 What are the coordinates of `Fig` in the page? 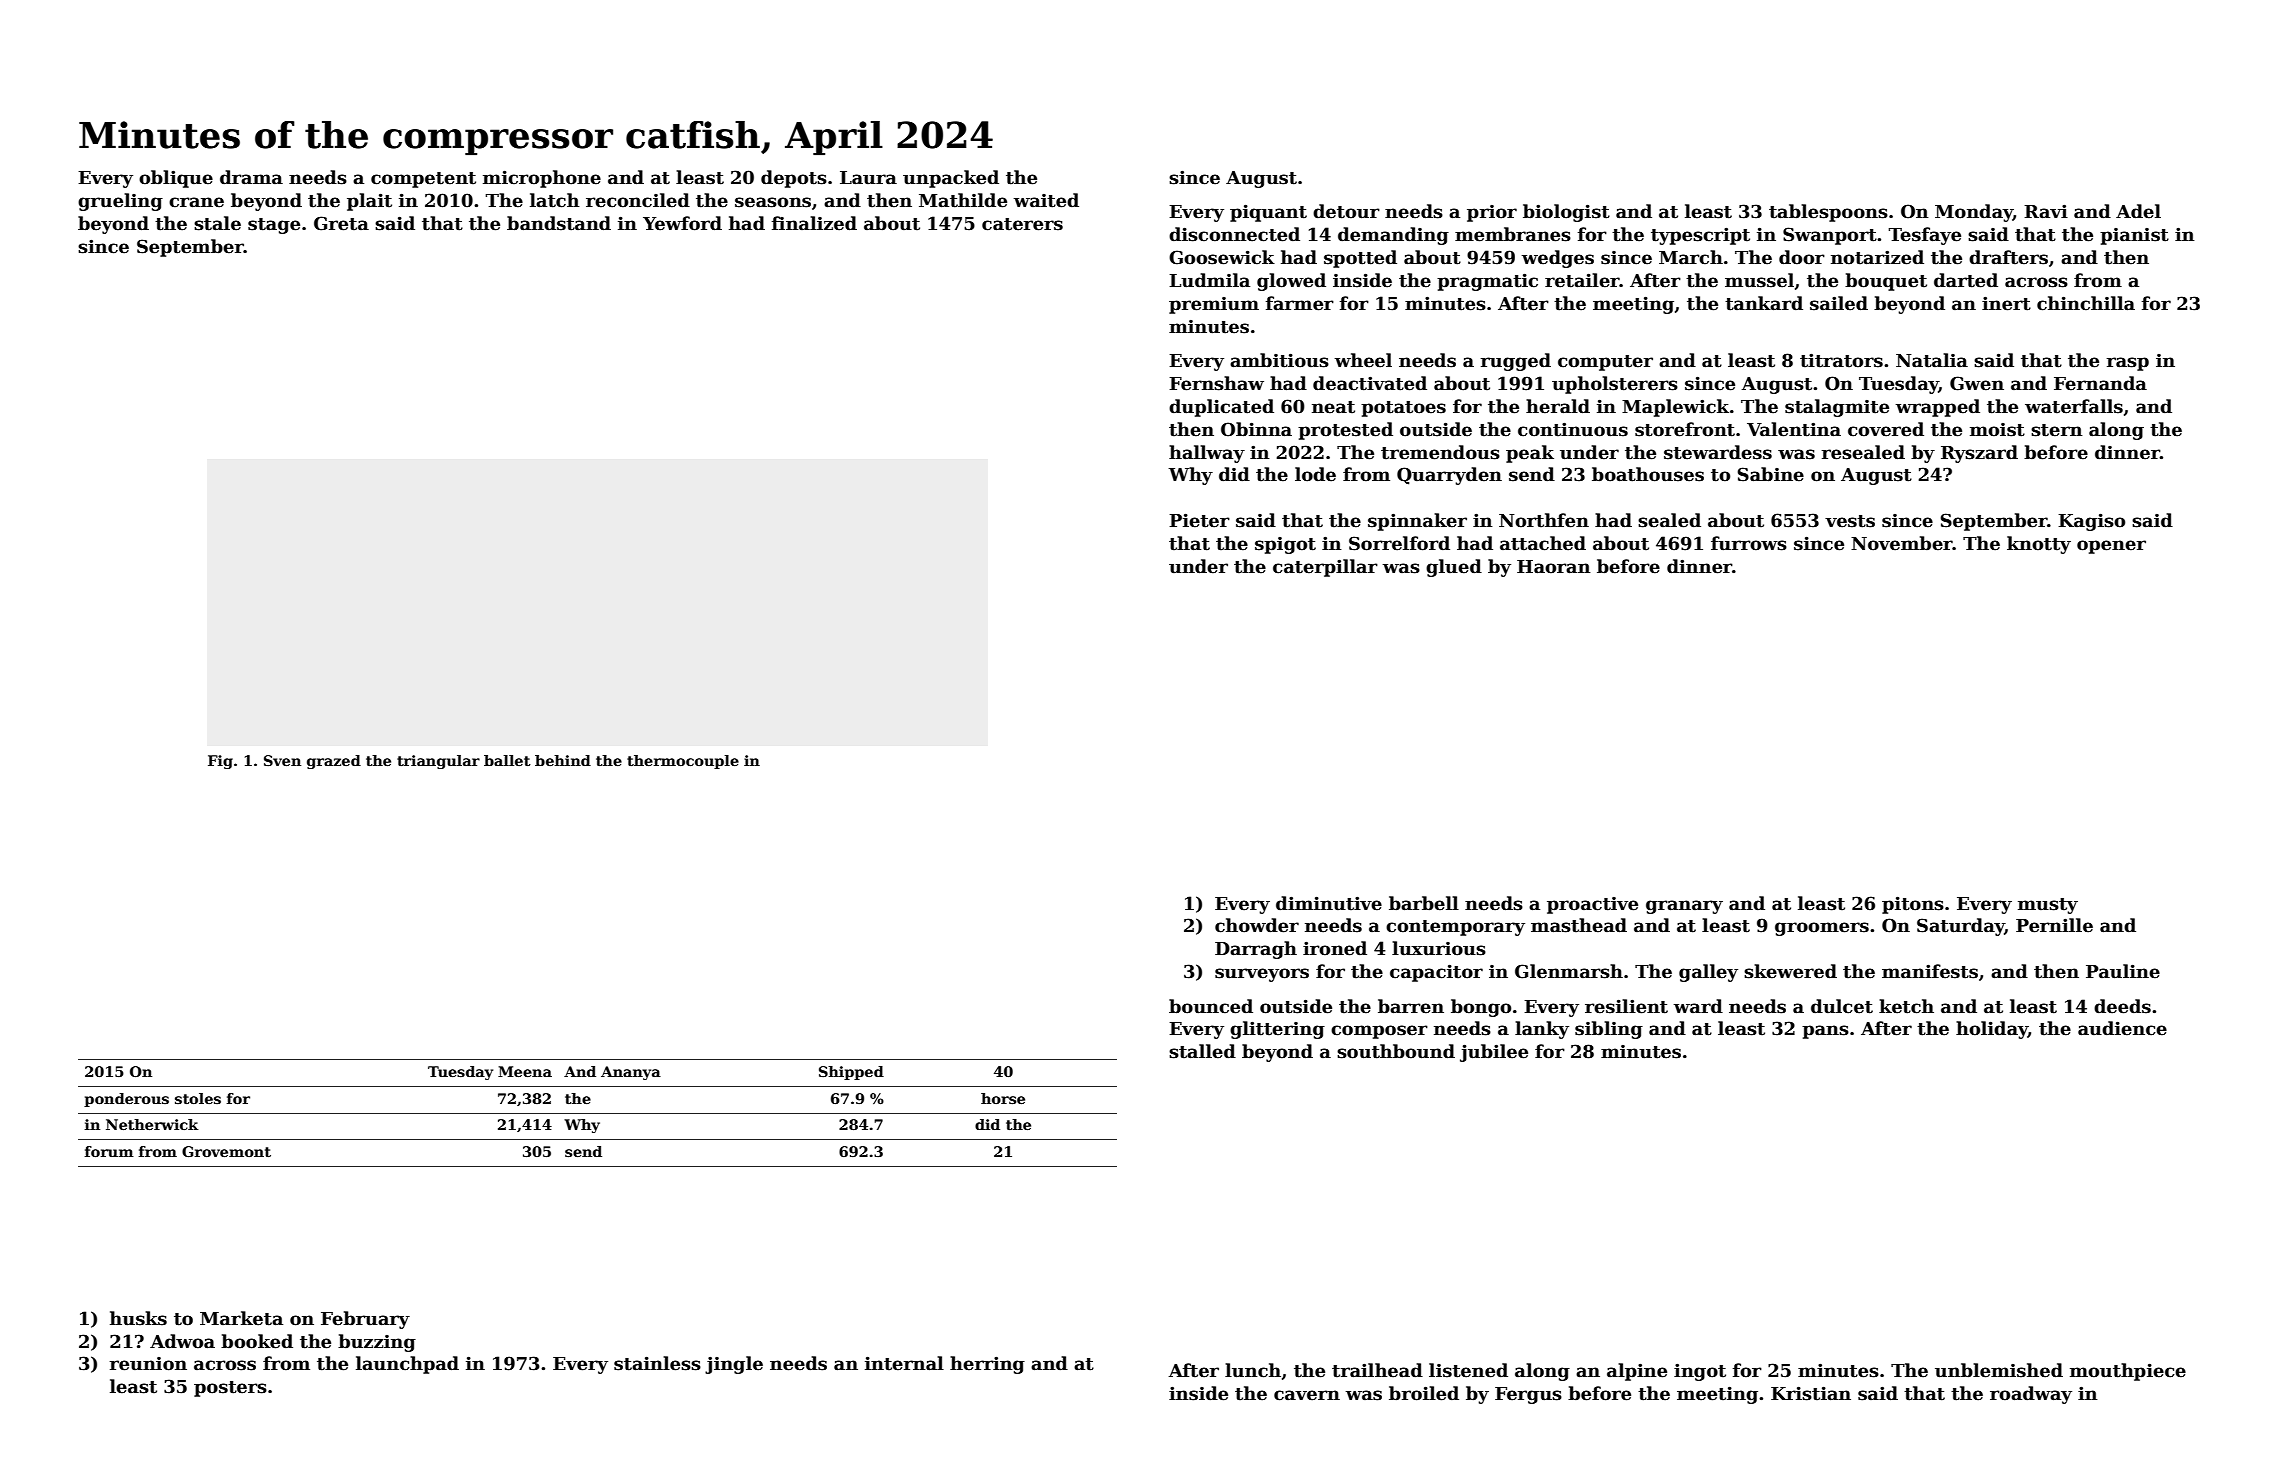 It's located at (220, 762).
